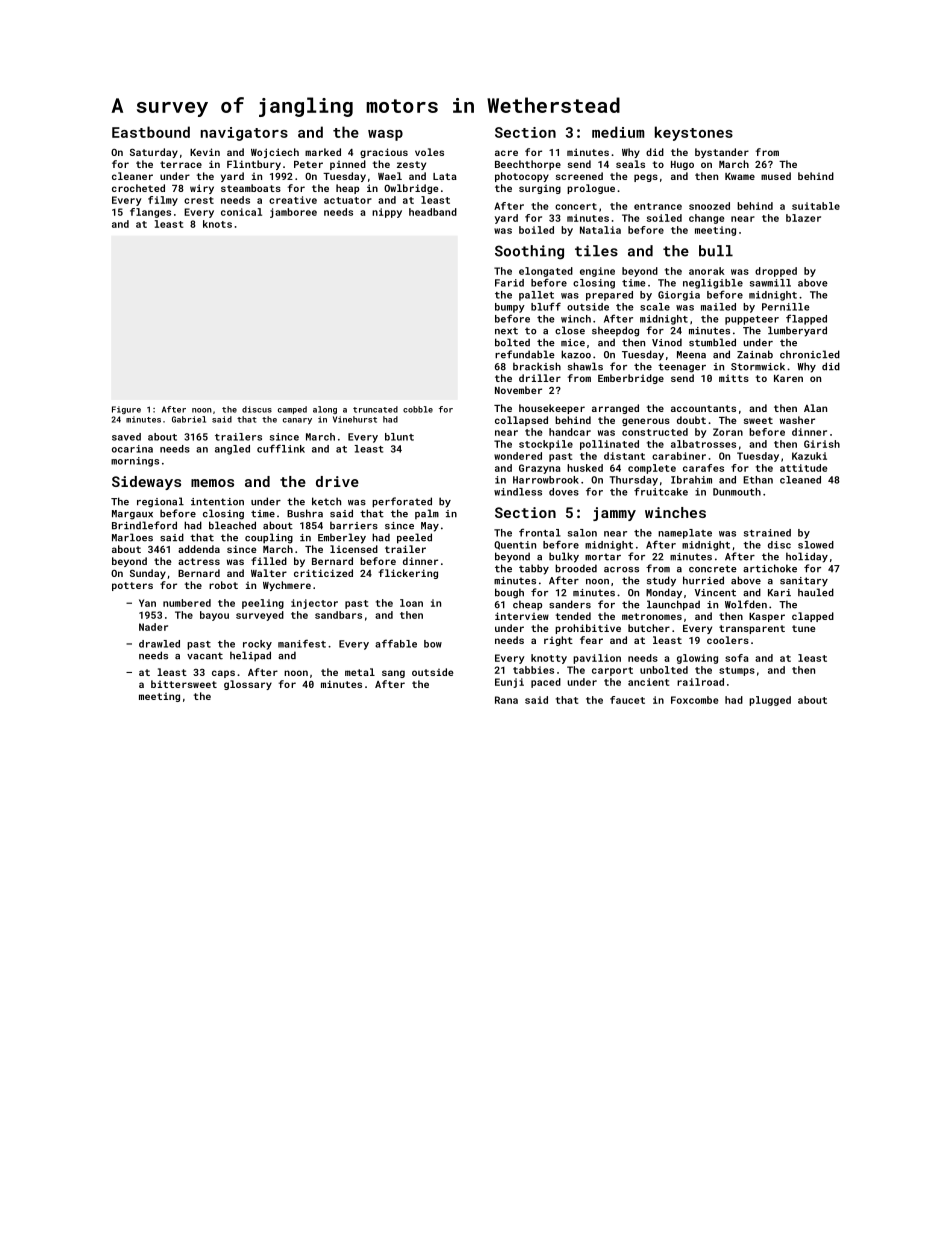 The image size is (952, 1233). What do you see at coordinates (506, 700) in the screenshot?
I see `Rana` at bounding box center [506, 700].
